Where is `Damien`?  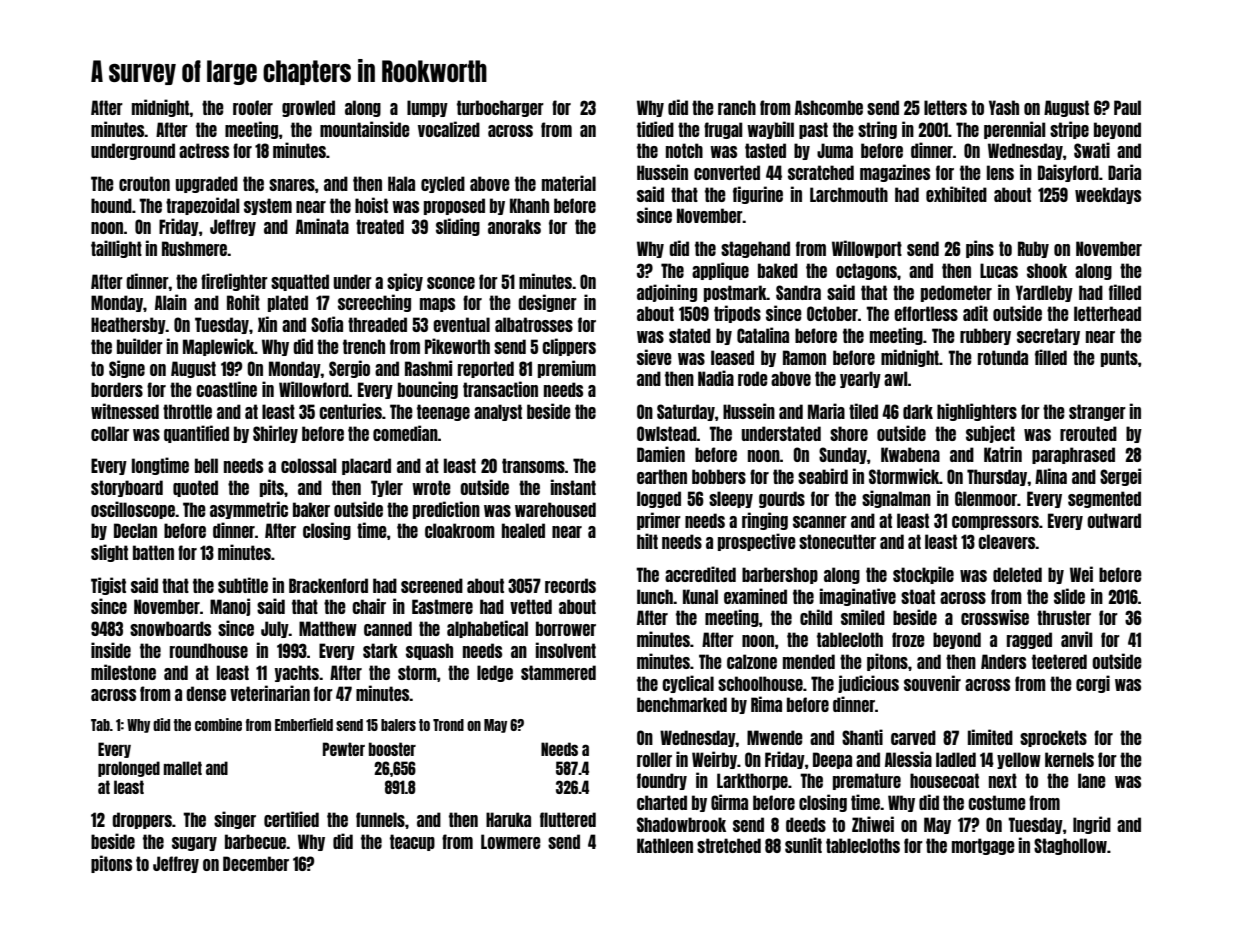
Damien is located at coordinates (661, 454).
